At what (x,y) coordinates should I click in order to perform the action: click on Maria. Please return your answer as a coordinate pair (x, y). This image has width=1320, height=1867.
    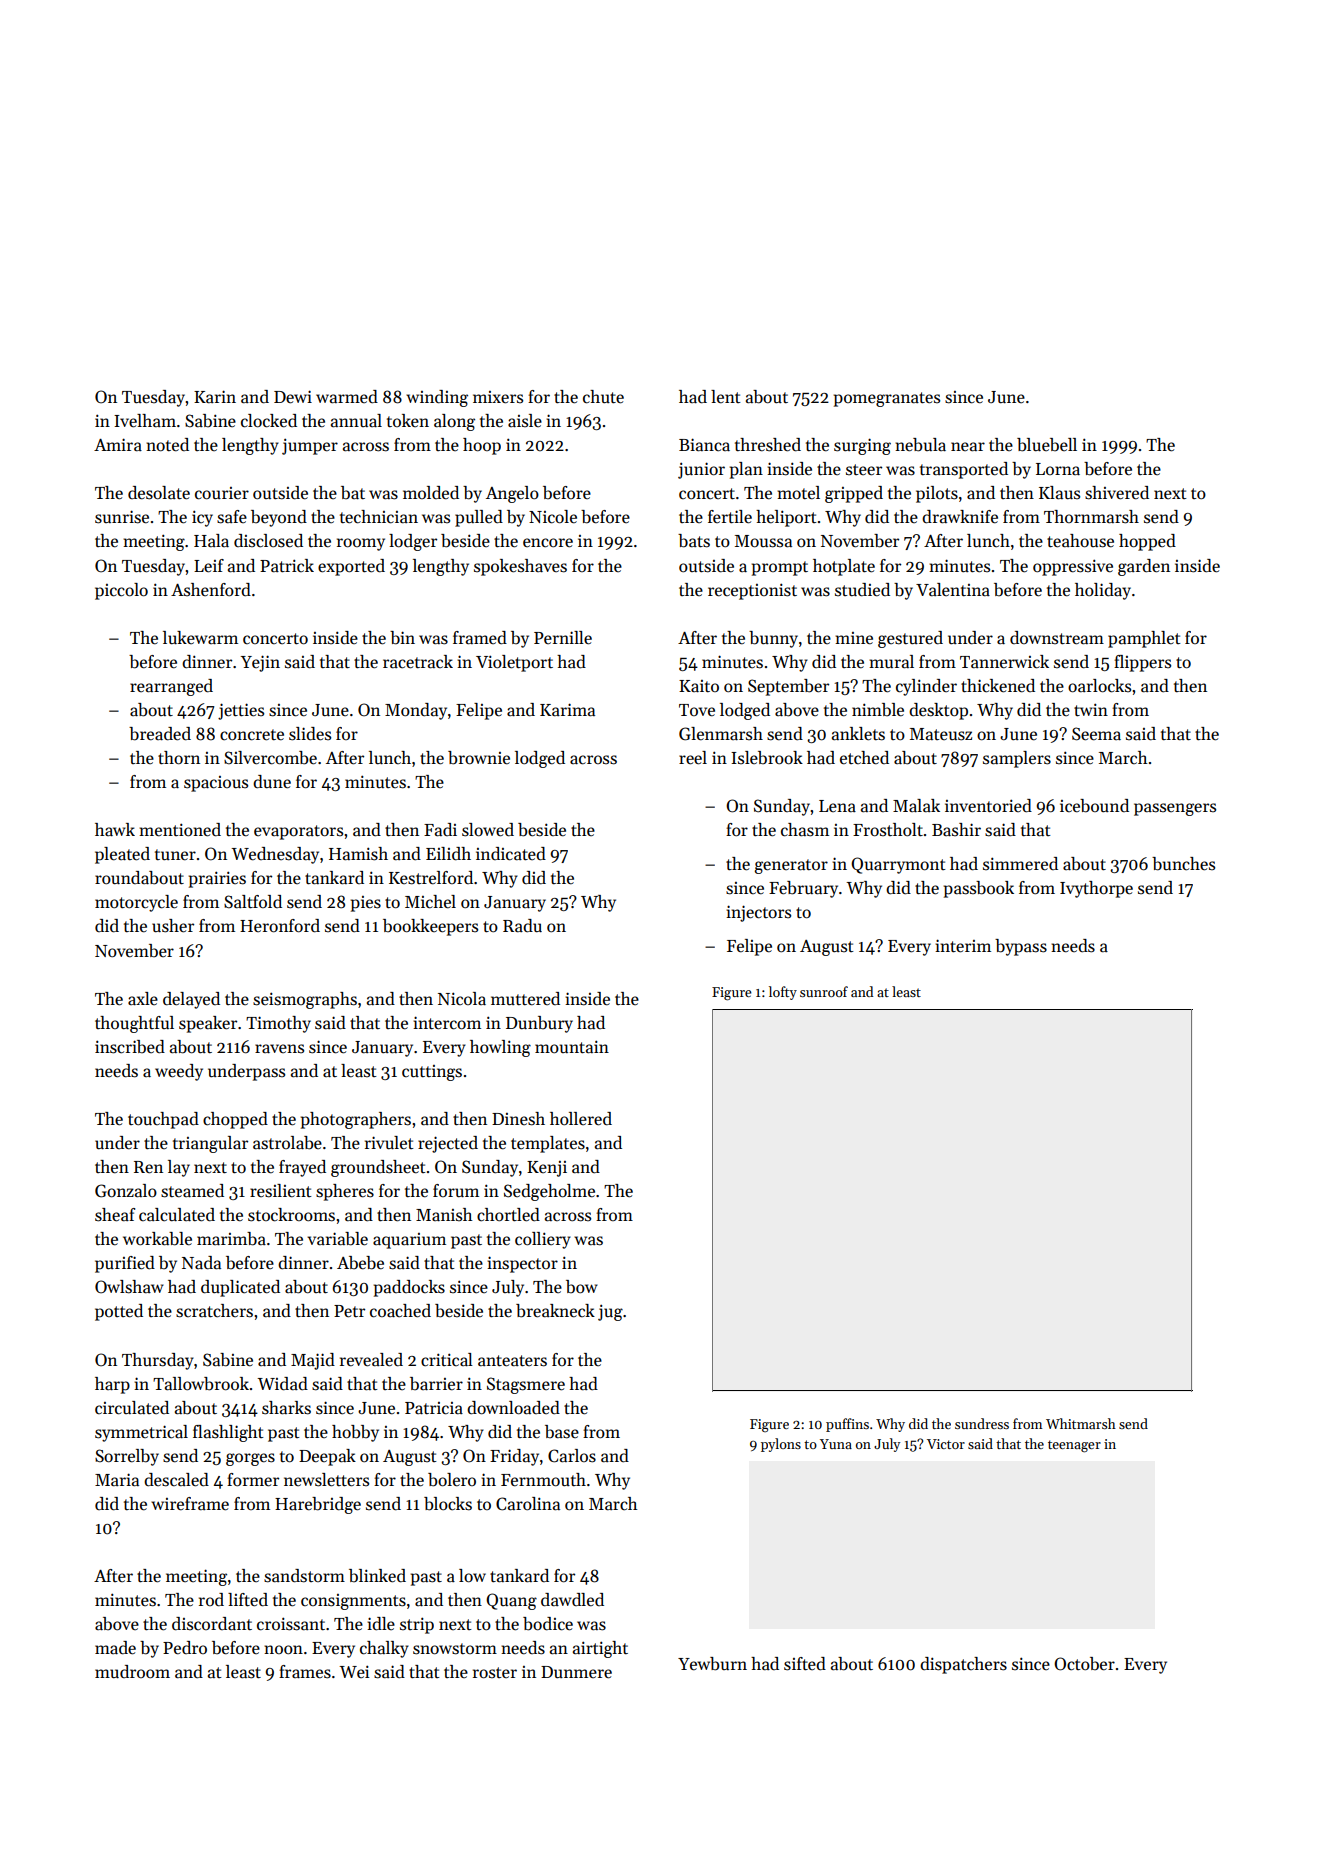
    Looking at the image, I should click on (117, 1480).
